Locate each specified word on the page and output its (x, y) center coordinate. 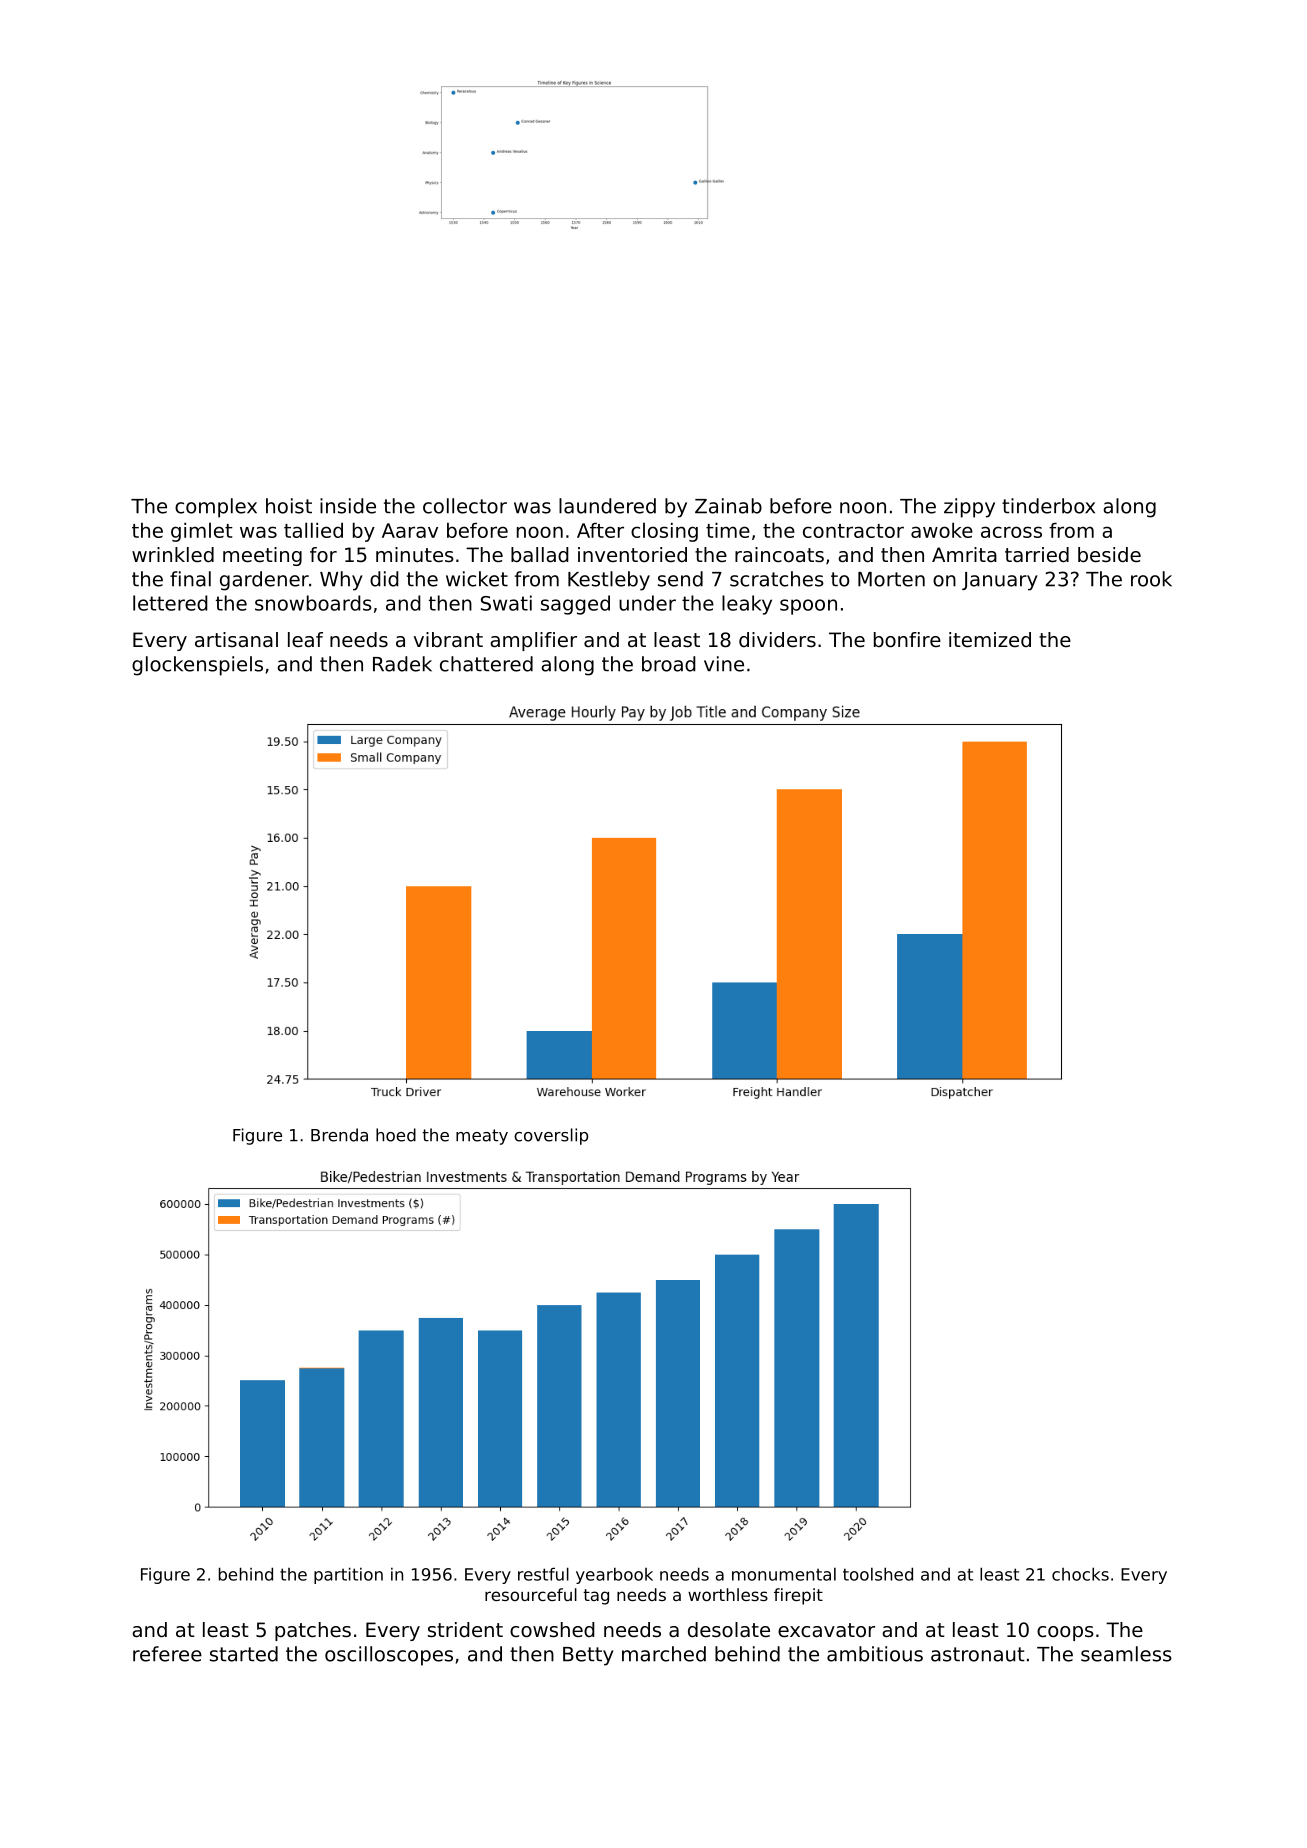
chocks (1080, 1574)
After (600, 530)
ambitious (875, 1654)
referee (167, 1654)
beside (1109, 555)
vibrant (448, 640)
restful (543, 1574)
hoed (396, 1135)
